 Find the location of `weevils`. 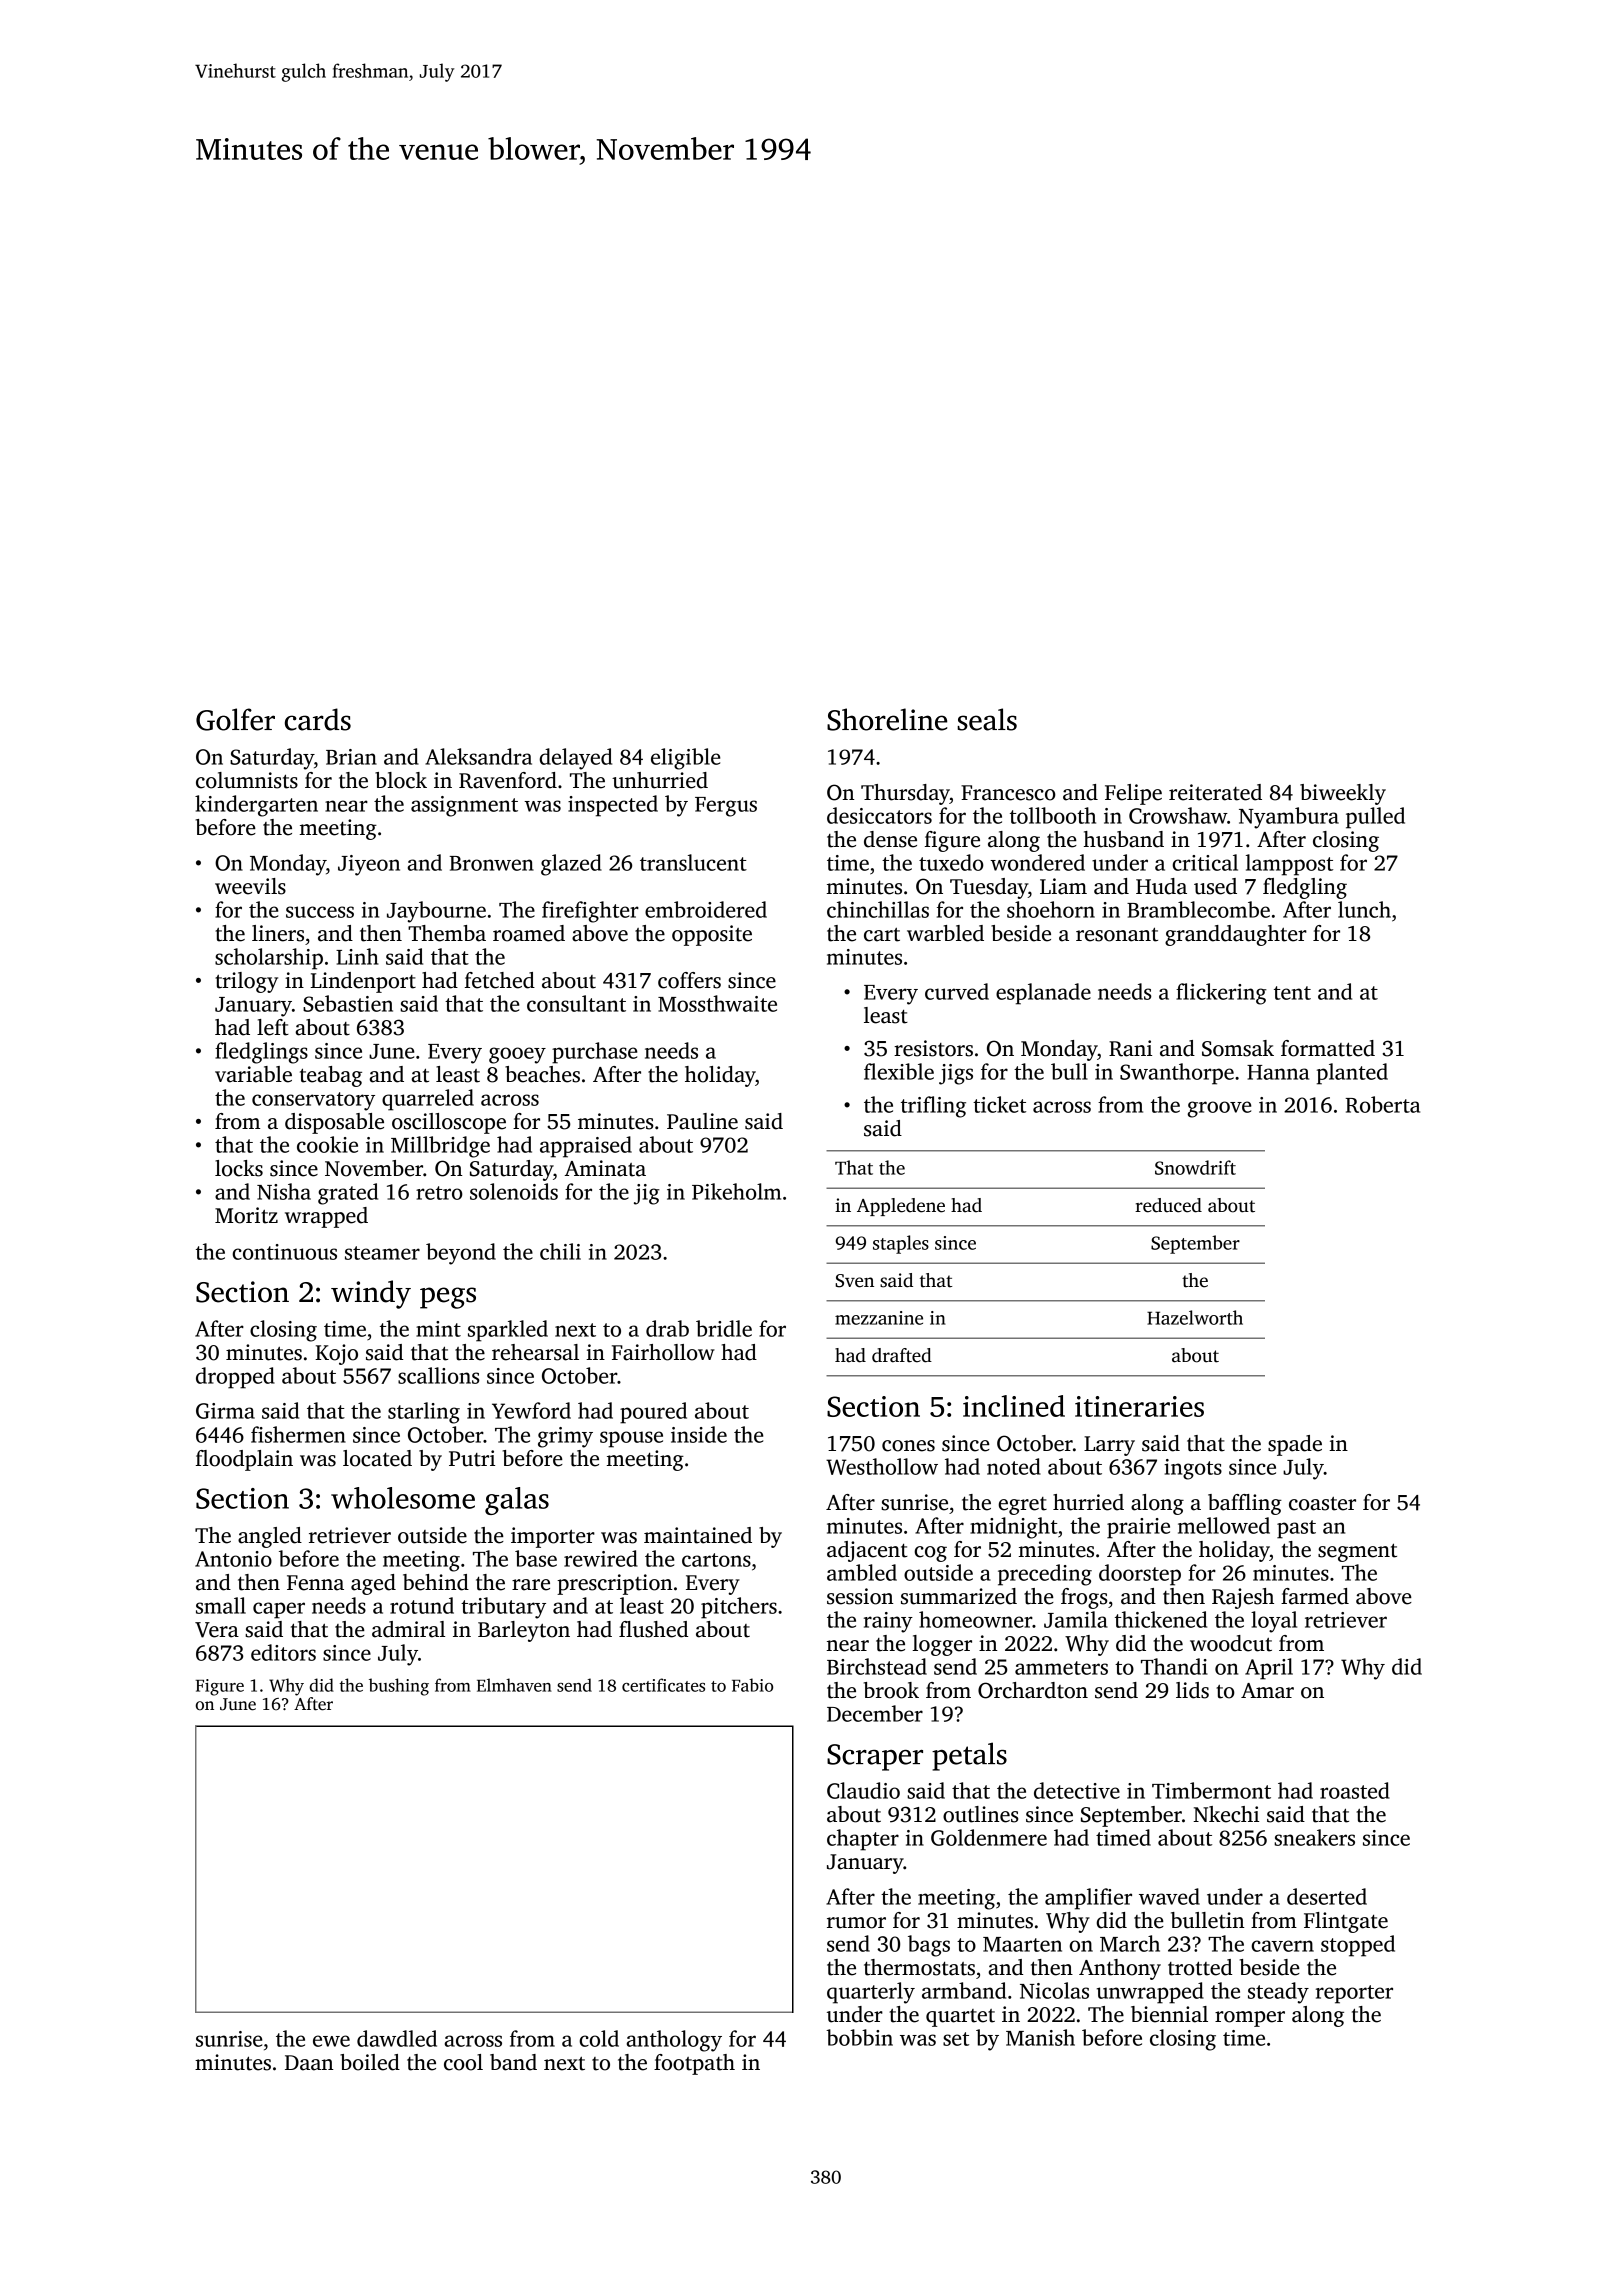

weevils is located at coordinates (250, 886).
